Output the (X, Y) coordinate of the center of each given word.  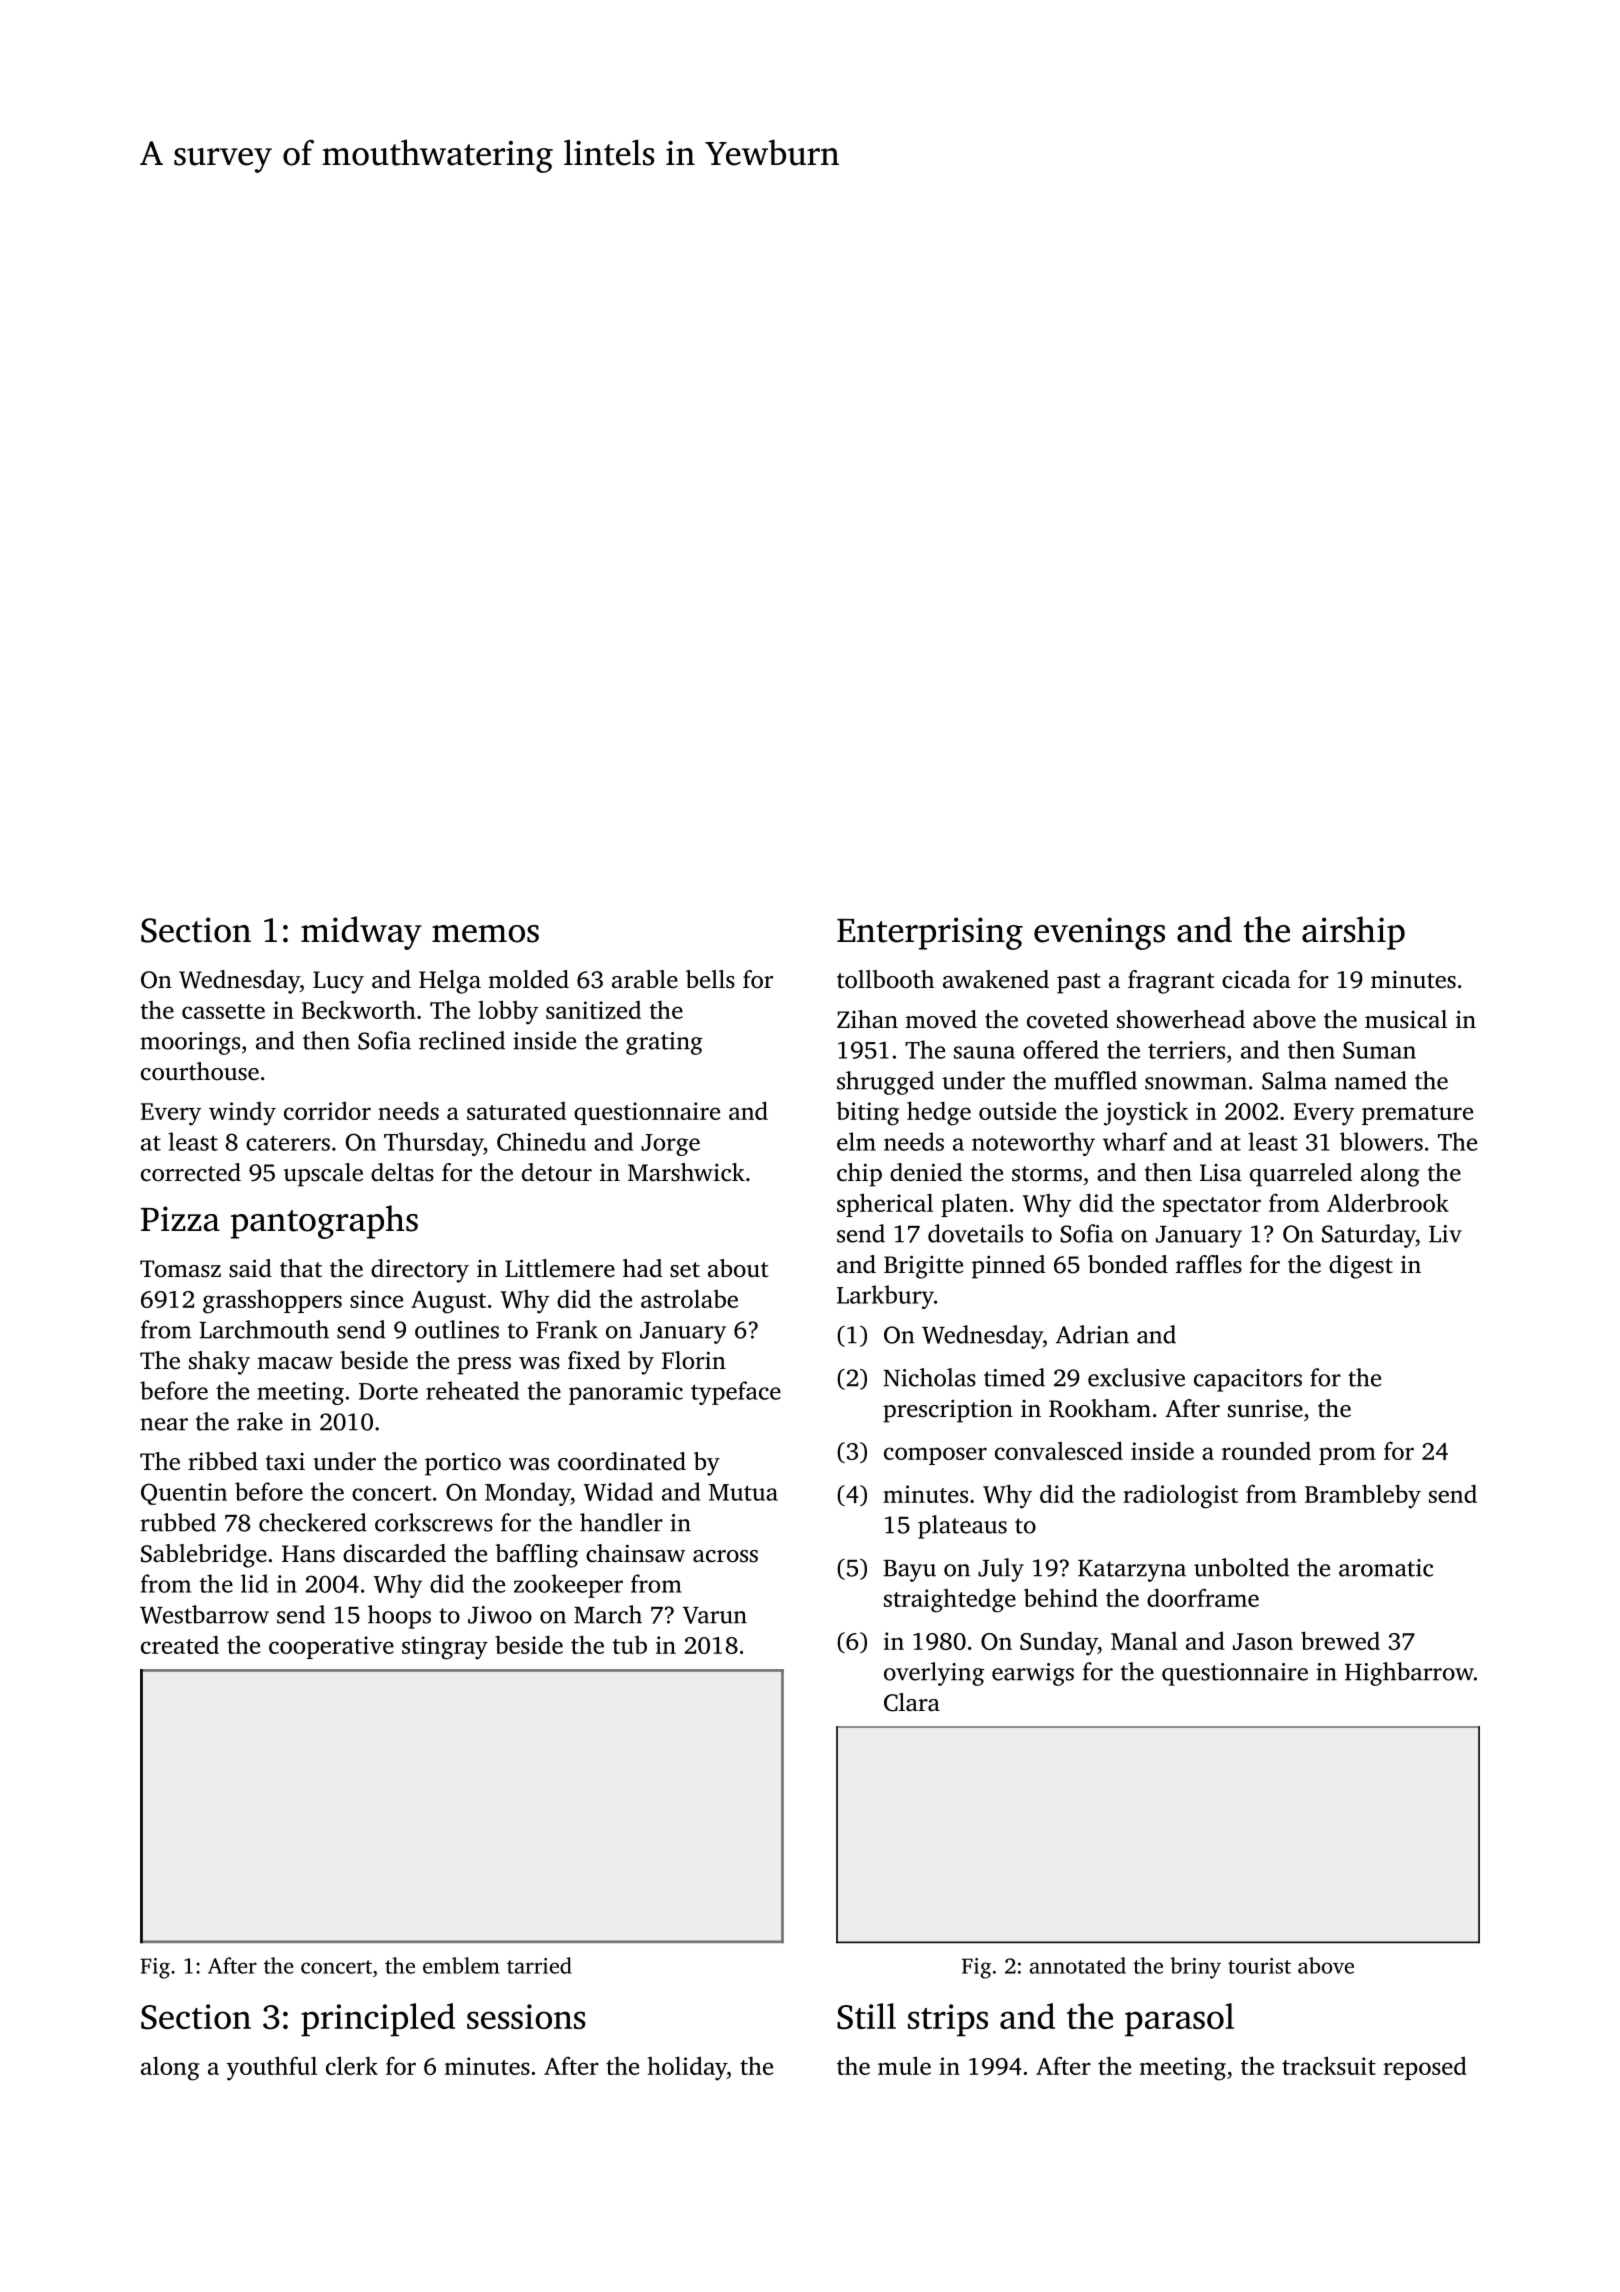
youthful (272, 2068)
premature (1417, 1115)
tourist (1259, 1966)
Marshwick (686, 1172)
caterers (288, 1143)
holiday (687, 2068)
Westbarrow (204, 1614)
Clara (912, 1702)
